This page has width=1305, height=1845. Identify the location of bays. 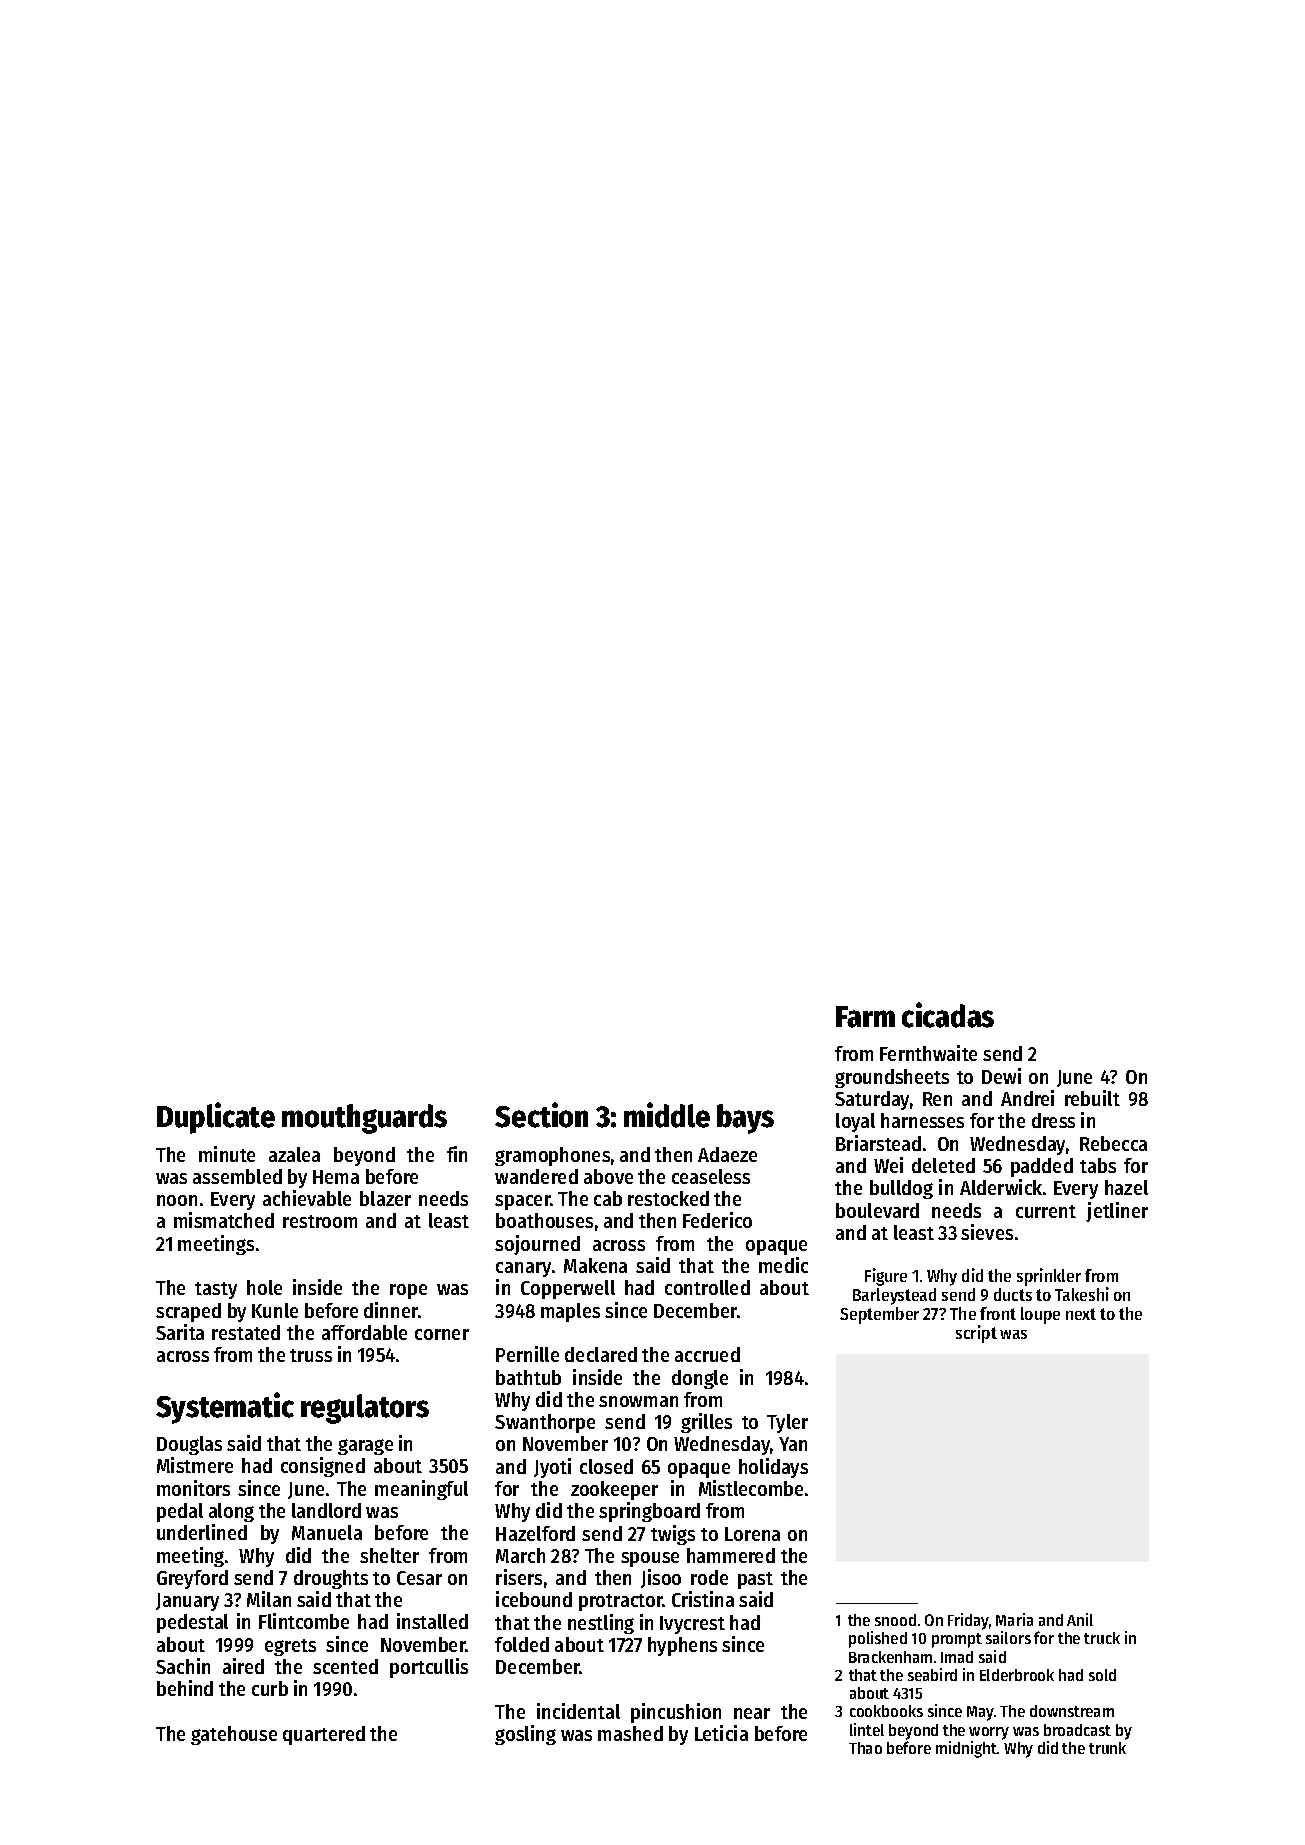
(745, 1119).
